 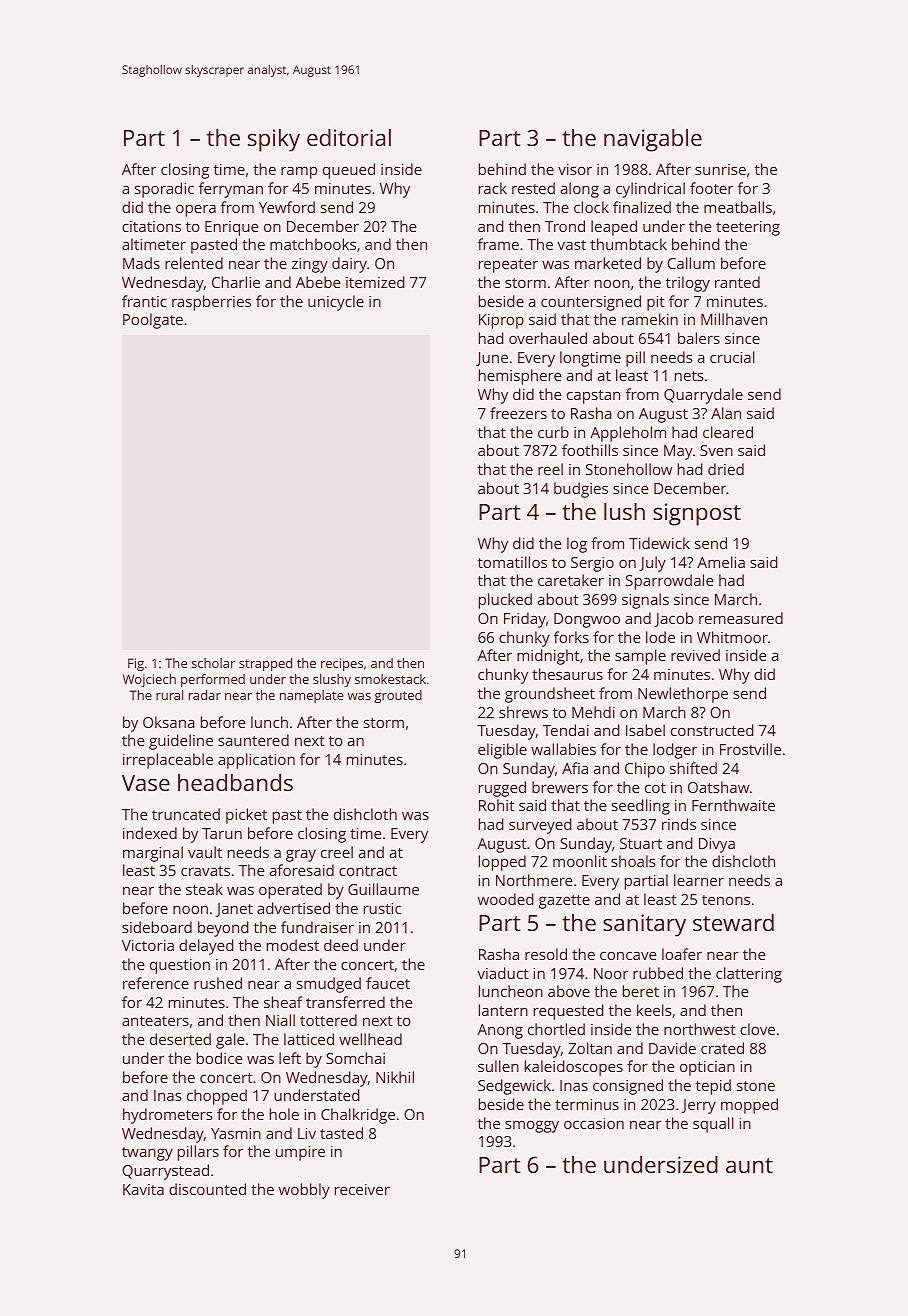 What do you see at coordinates (720, 169) in the page?
I see `sunrise` at bounding box center [720, 169].
